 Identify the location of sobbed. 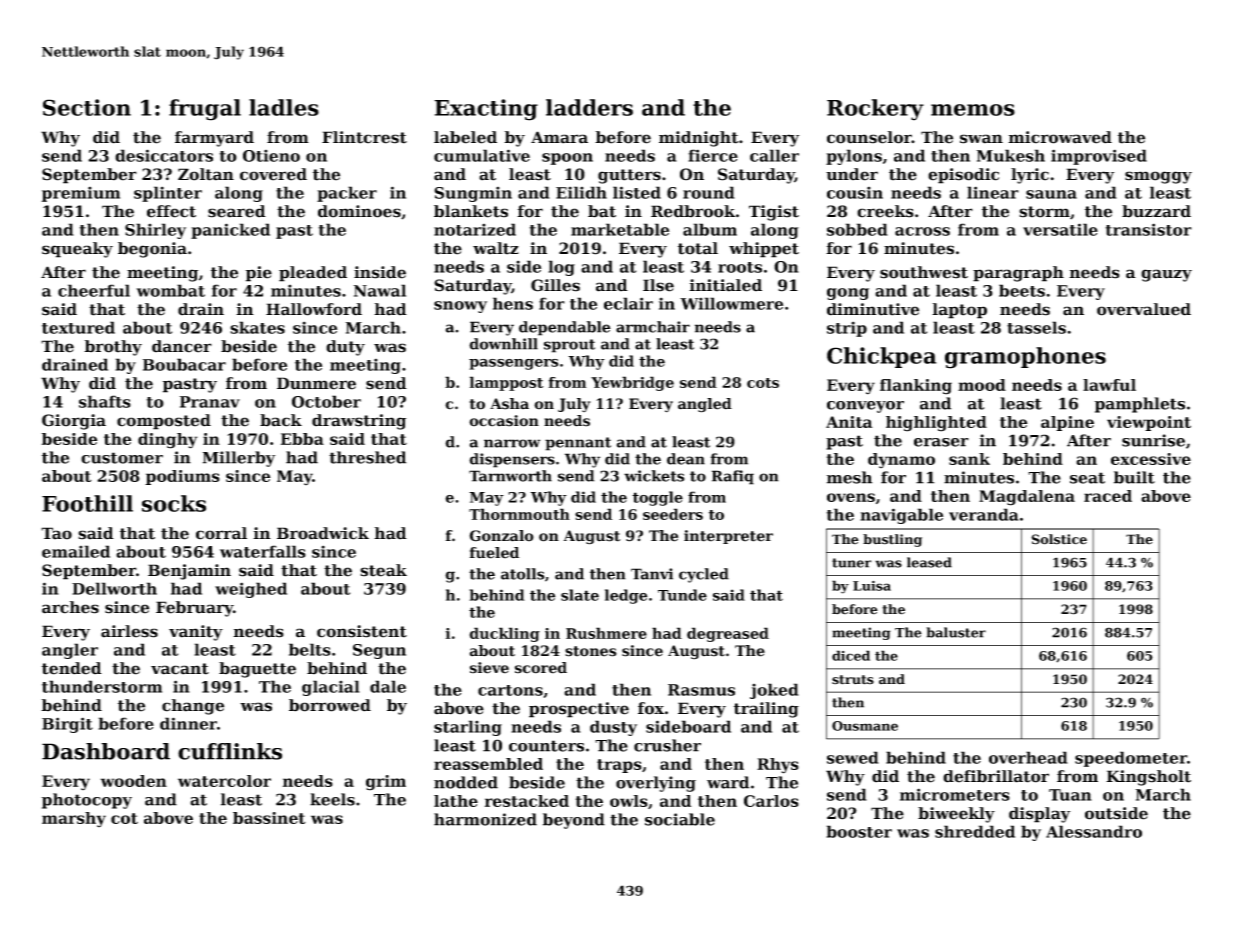
(857, 229).
